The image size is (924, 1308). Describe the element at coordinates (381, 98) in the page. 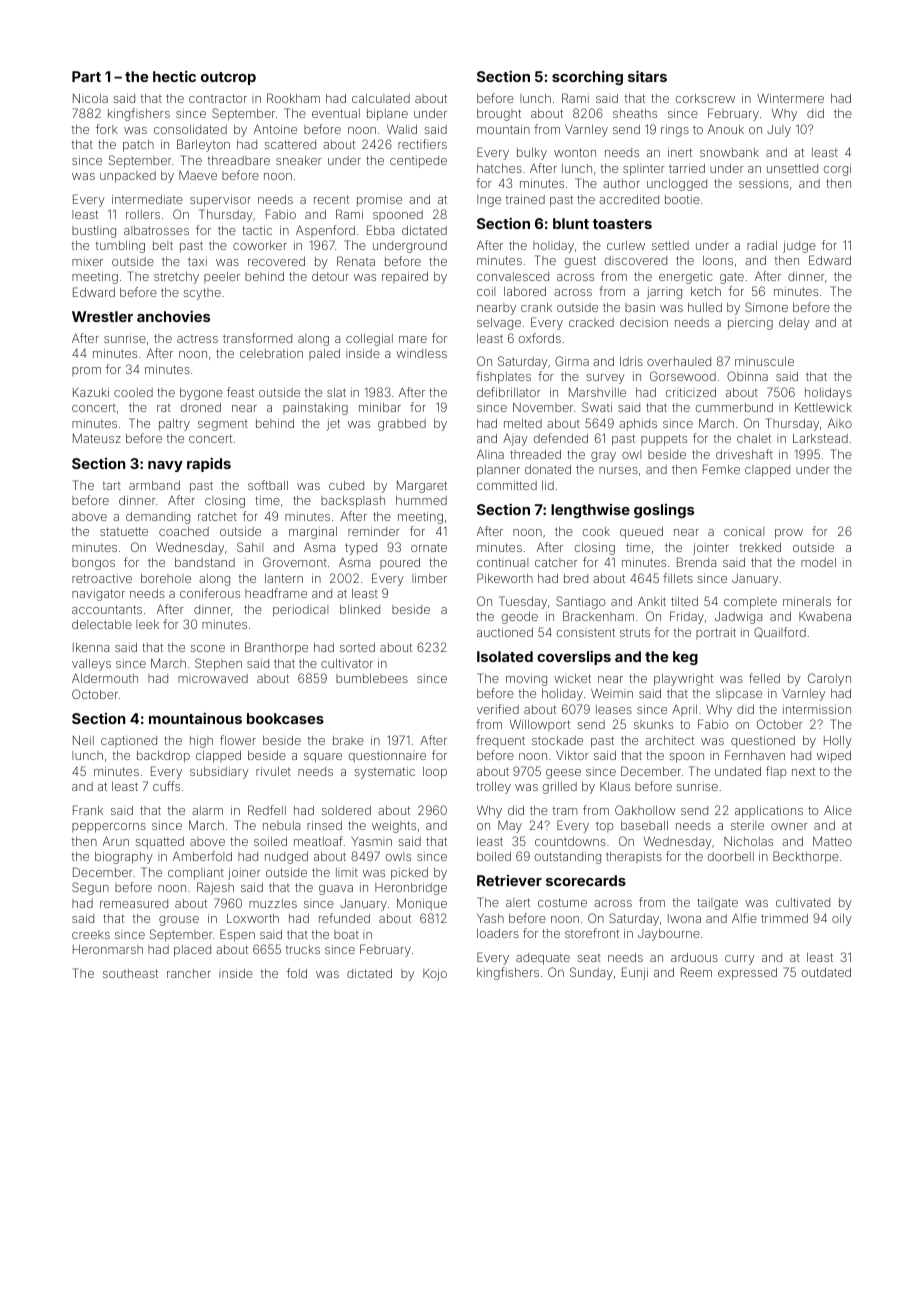

I see `calculated` at that location.
